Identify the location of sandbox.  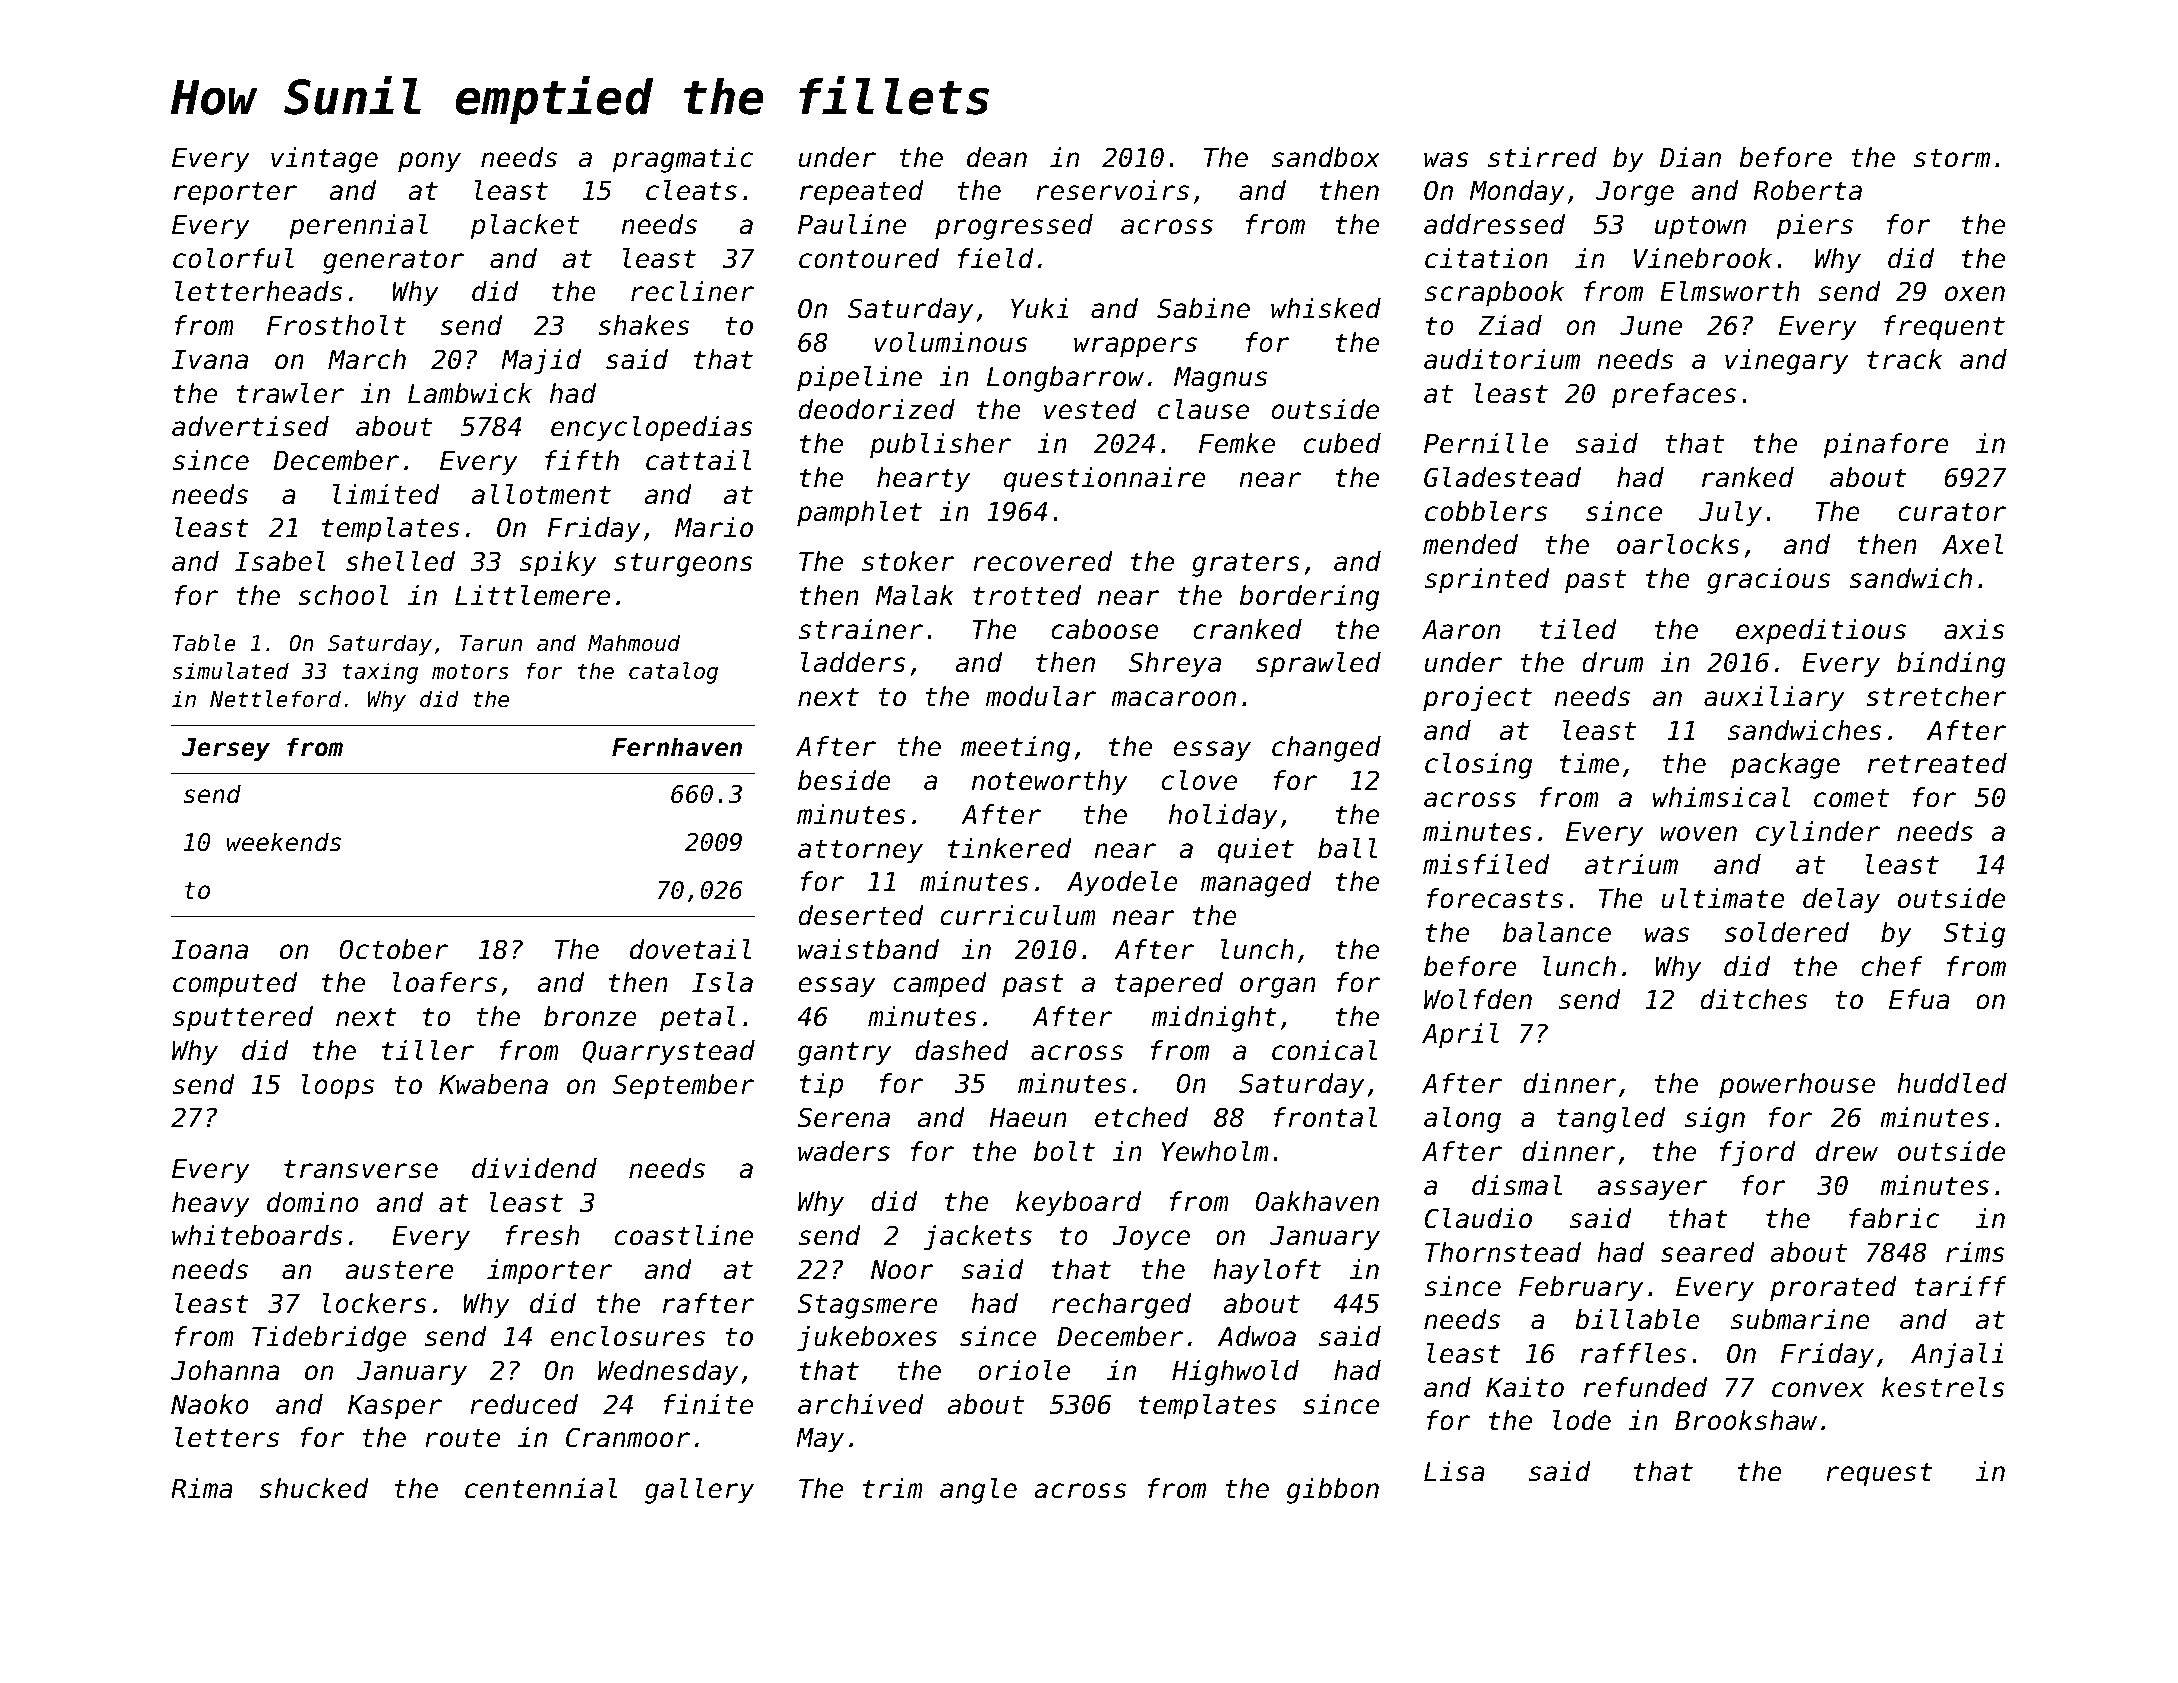
(1326, 157).
